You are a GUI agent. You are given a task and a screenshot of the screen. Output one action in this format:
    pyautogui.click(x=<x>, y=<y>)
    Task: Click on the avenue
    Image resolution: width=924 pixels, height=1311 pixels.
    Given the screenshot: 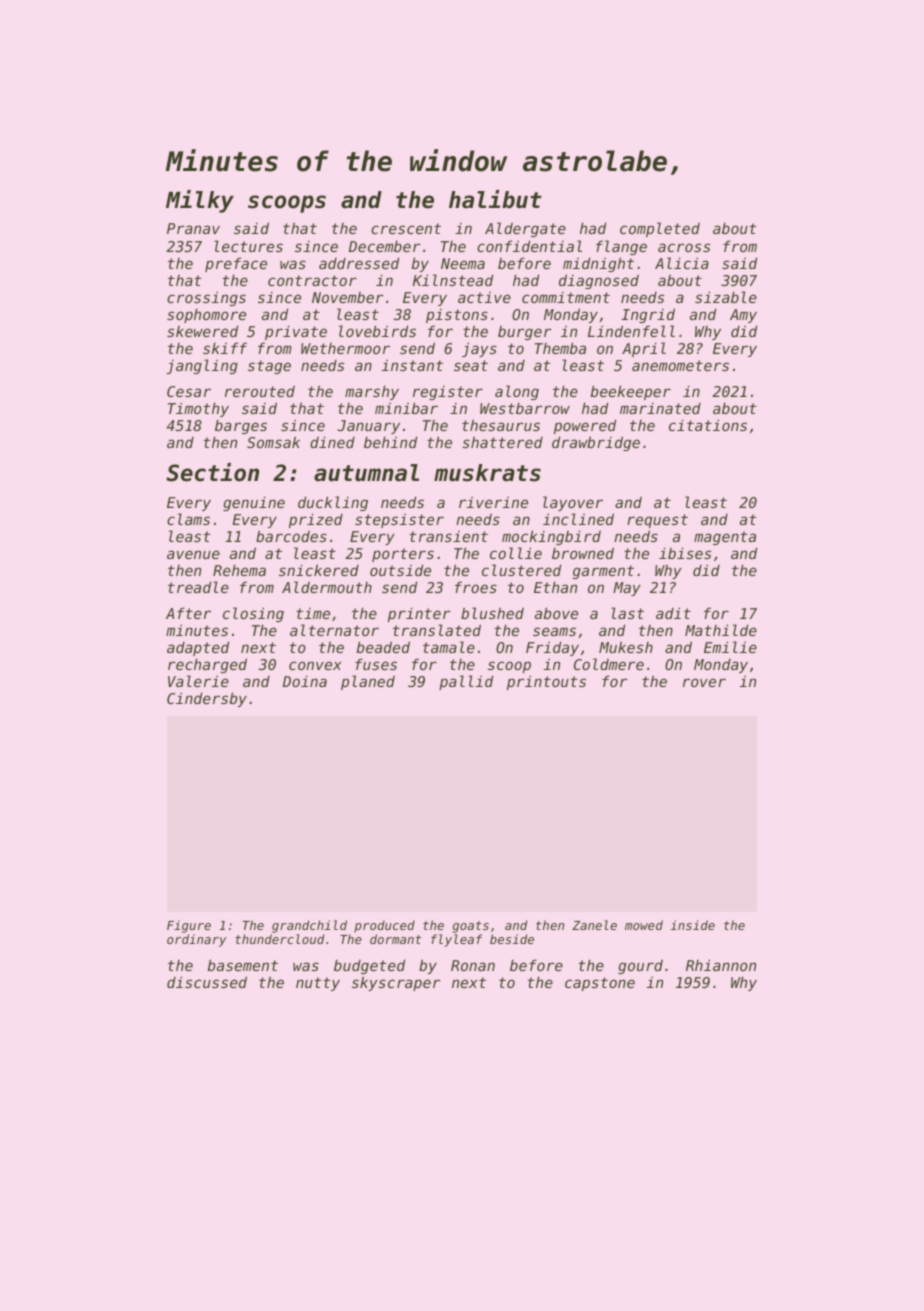 What is the action you would take?
    pyautogui.click(x=193, y=554)
